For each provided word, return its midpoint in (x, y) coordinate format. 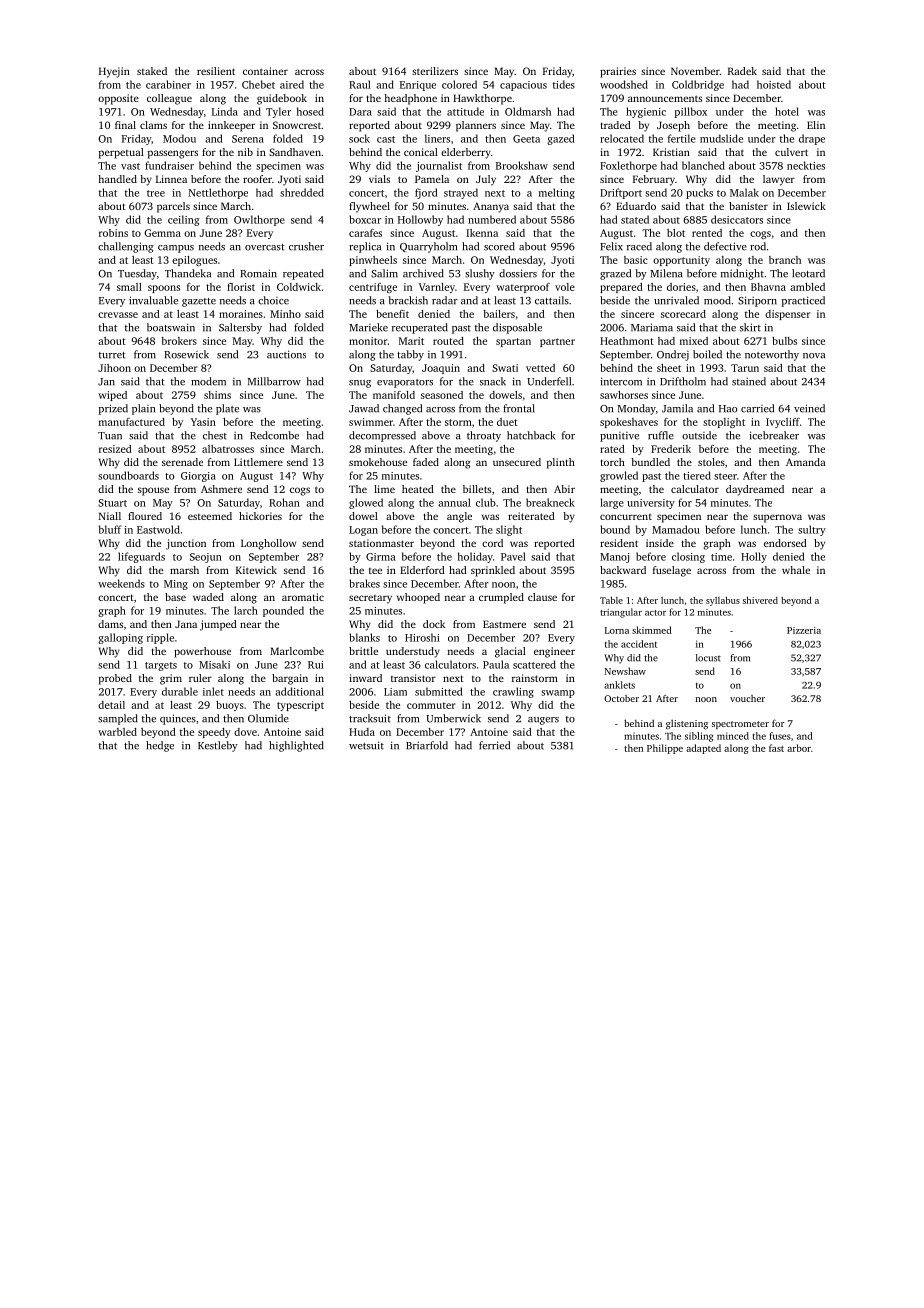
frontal (519, 408)
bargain (290, 679)
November (695, 71)
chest (215, 435)
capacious (523, 86)
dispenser (787, 315)
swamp (558, 694)
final (125, 125)
